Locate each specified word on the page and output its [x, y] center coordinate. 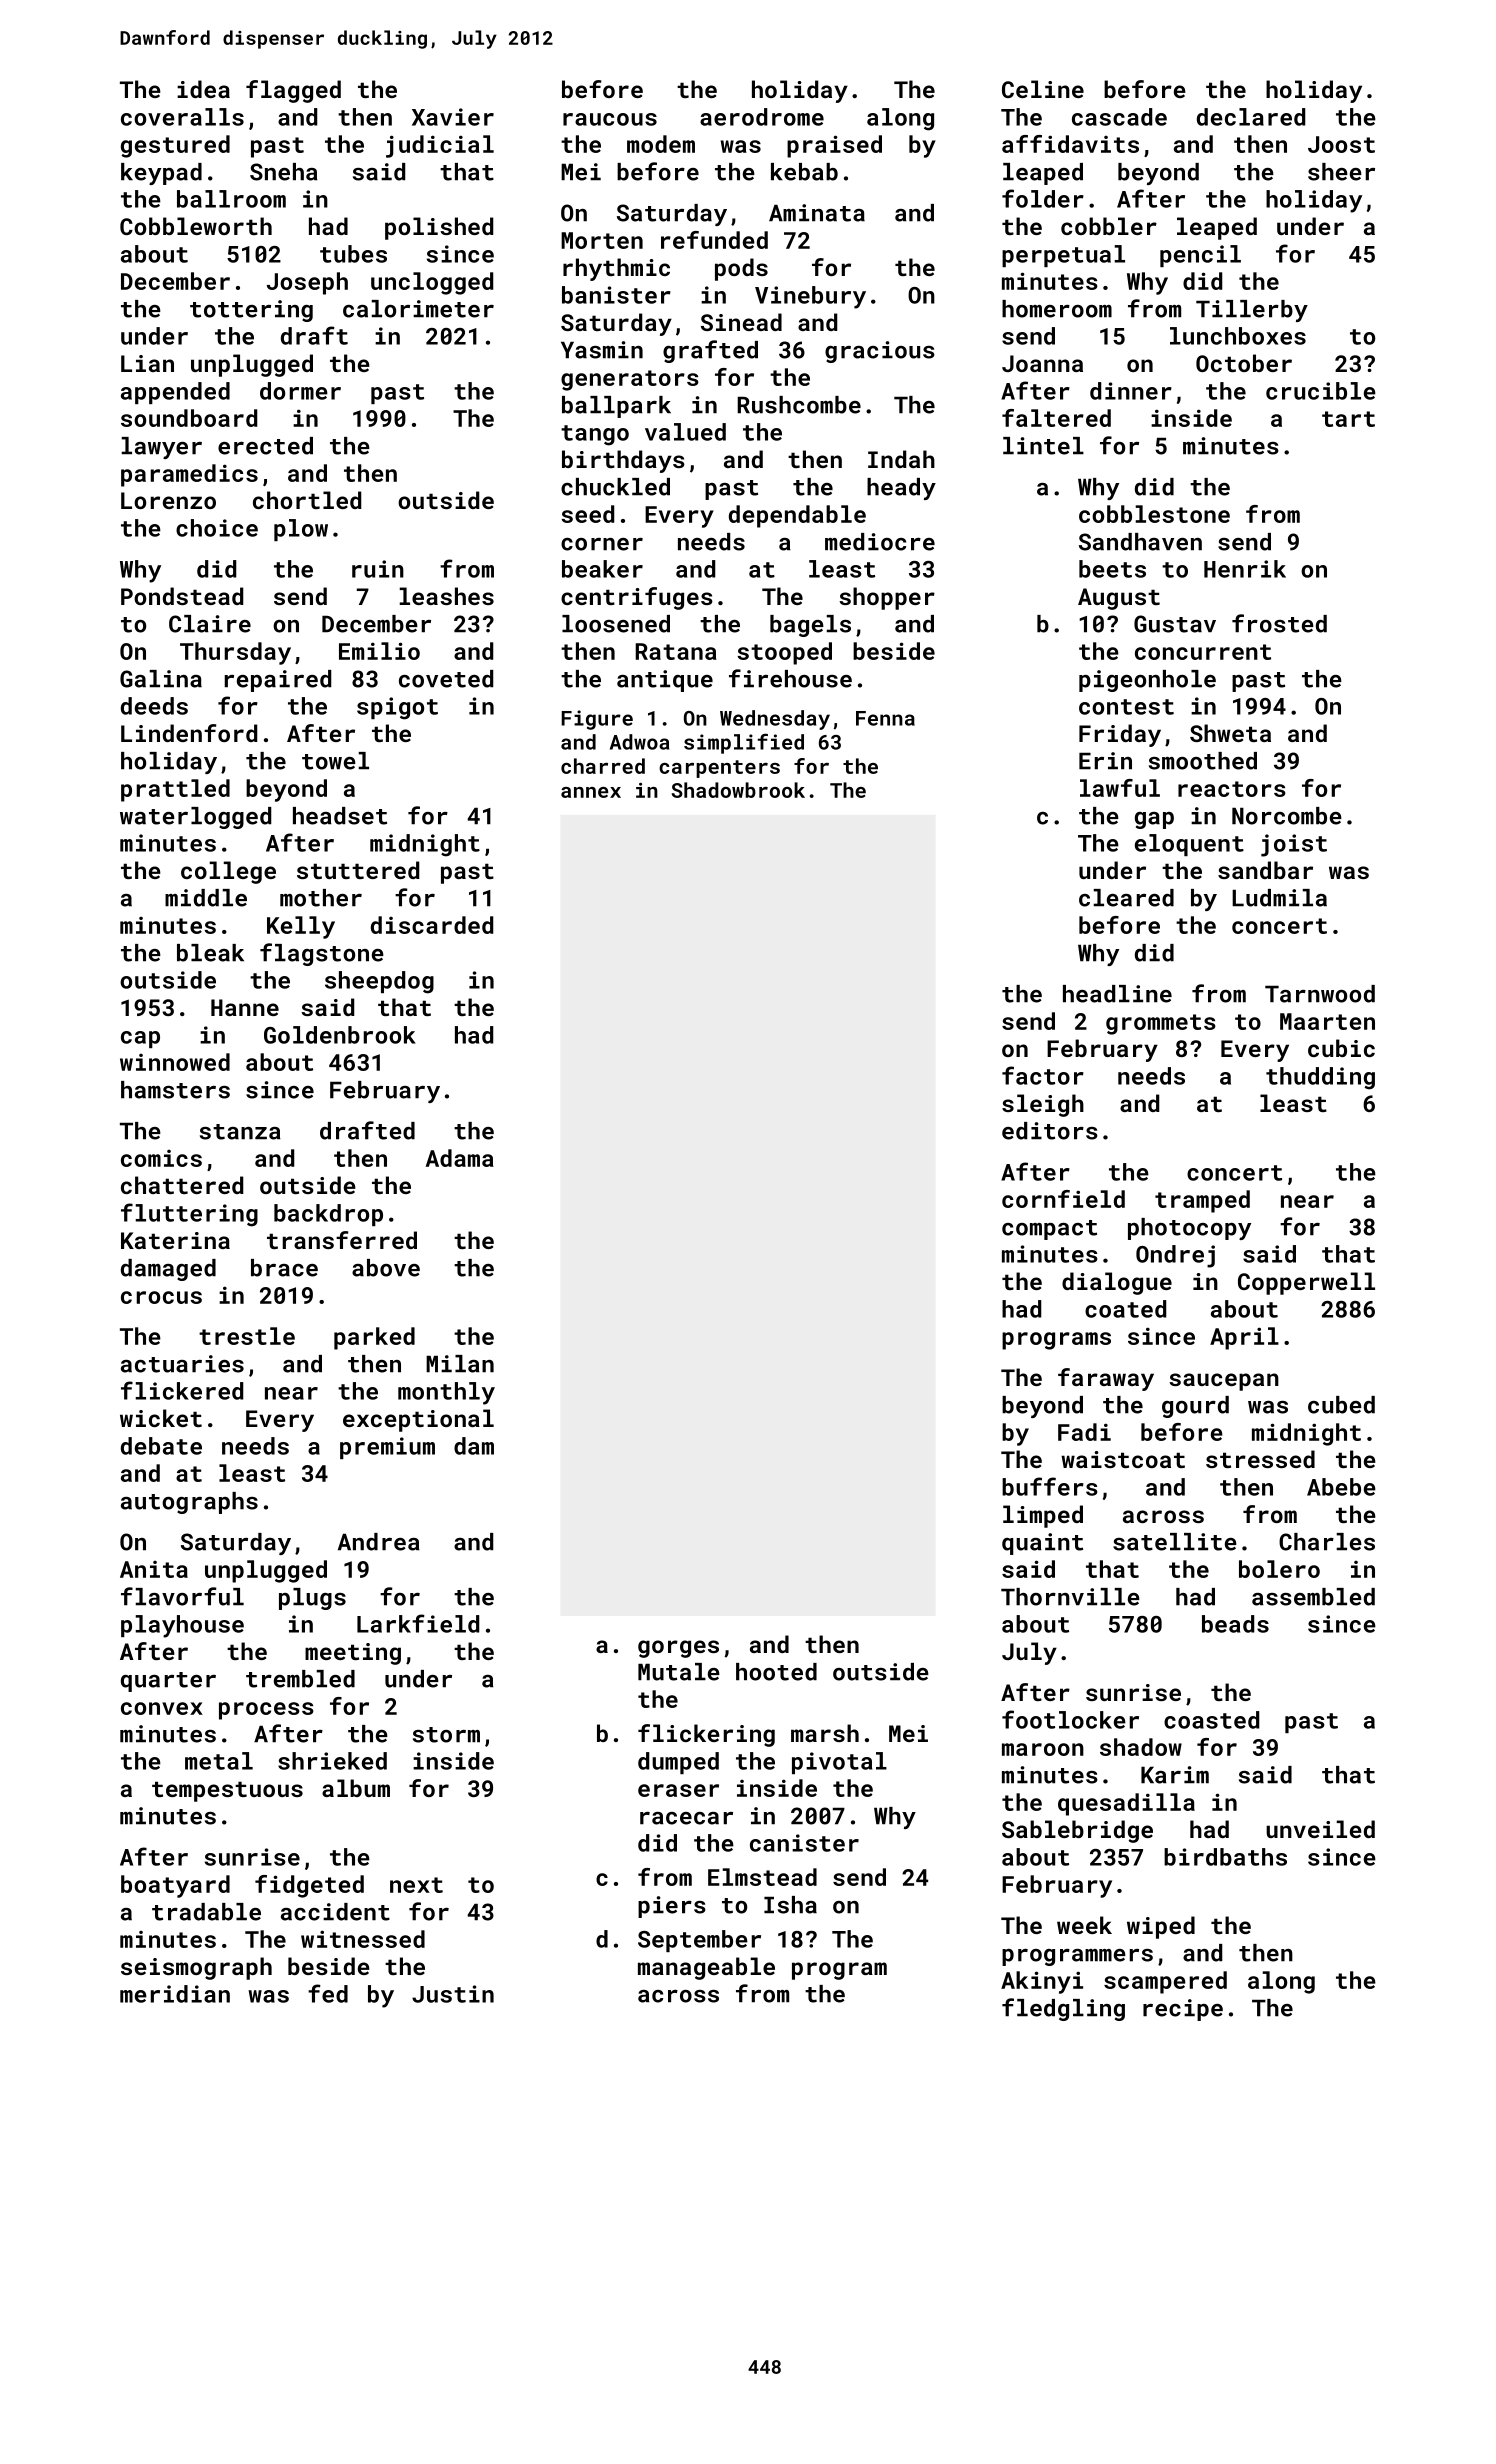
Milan [460, 1364]
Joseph [307, 283]
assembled [1313, 1597]
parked [374, 1338]
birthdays [623, 461]
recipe [1183, 2010]
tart [1348, 419]
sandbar [1265, 870]
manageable [706, 1968]
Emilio [379, 651]
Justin [453, 1994]
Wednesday [775, 720]
